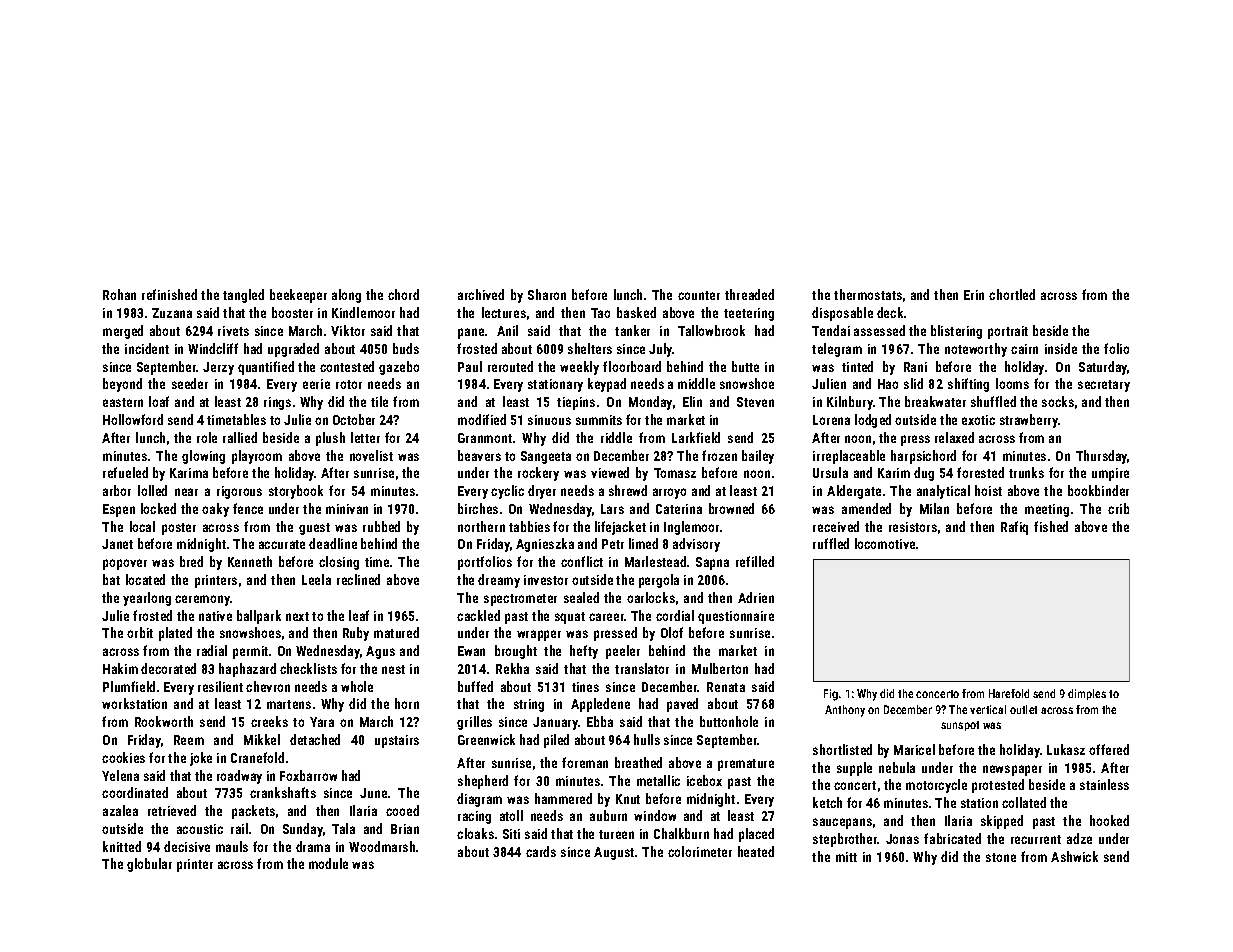  What do you see at coordinates (636, 312) in the screenshot?
I see `basked` at bounding box center [636, 312].
